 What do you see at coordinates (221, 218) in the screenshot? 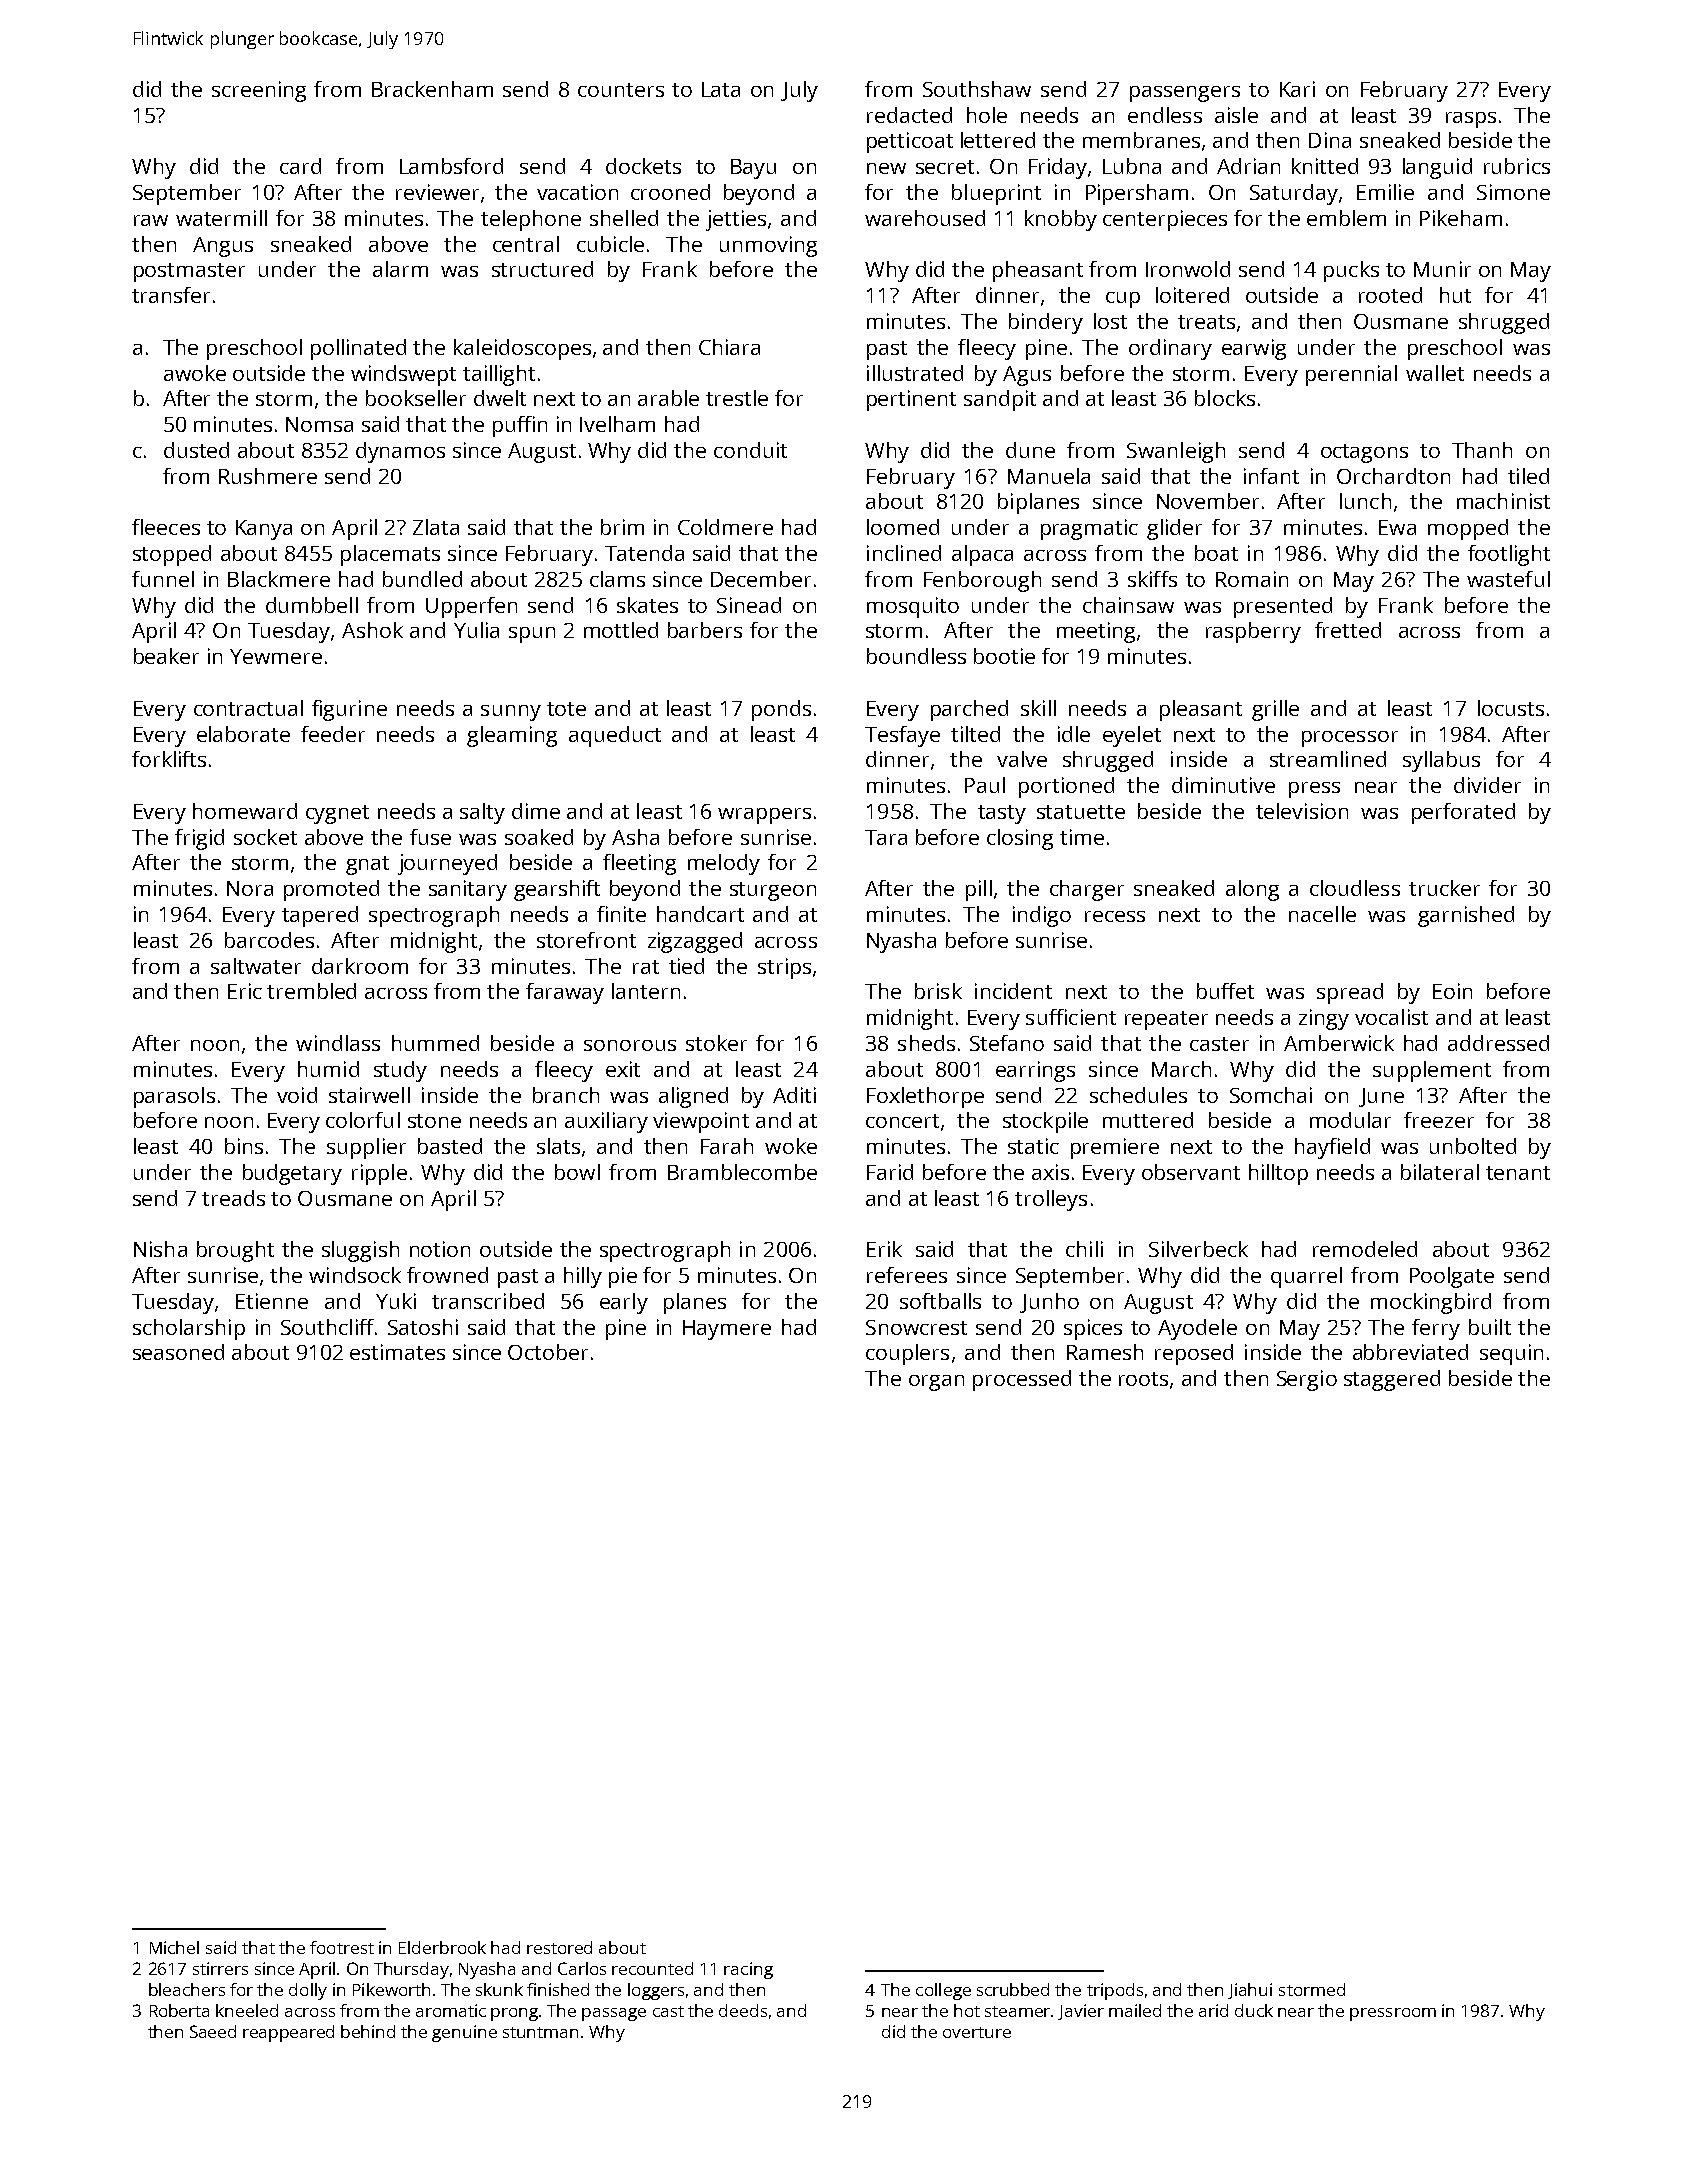
I see `watermill` at bounding box center [221, 218].
